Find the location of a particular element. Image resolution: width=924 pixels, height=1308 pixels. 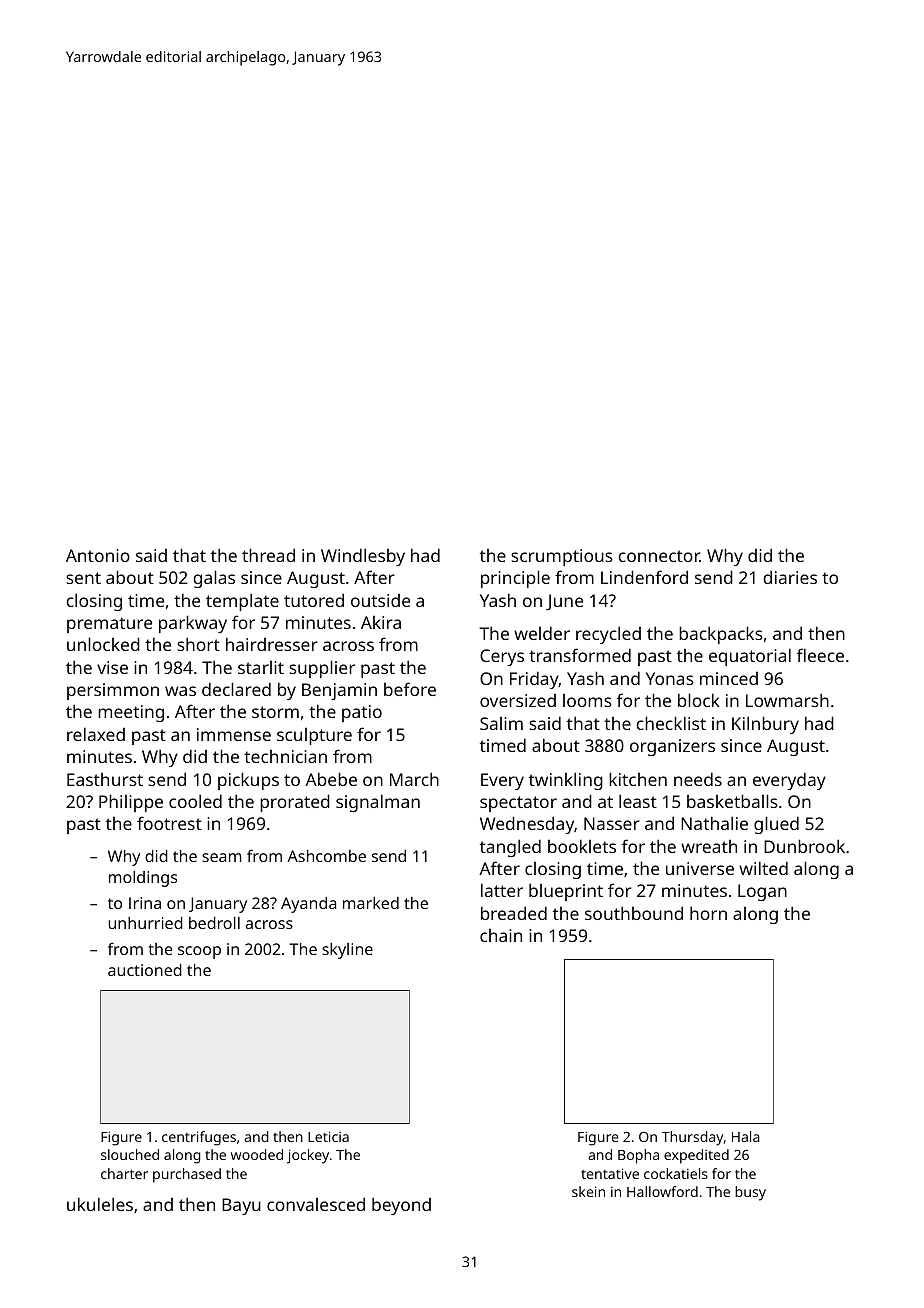

Nathalie is located at coordinates (714, 823).
